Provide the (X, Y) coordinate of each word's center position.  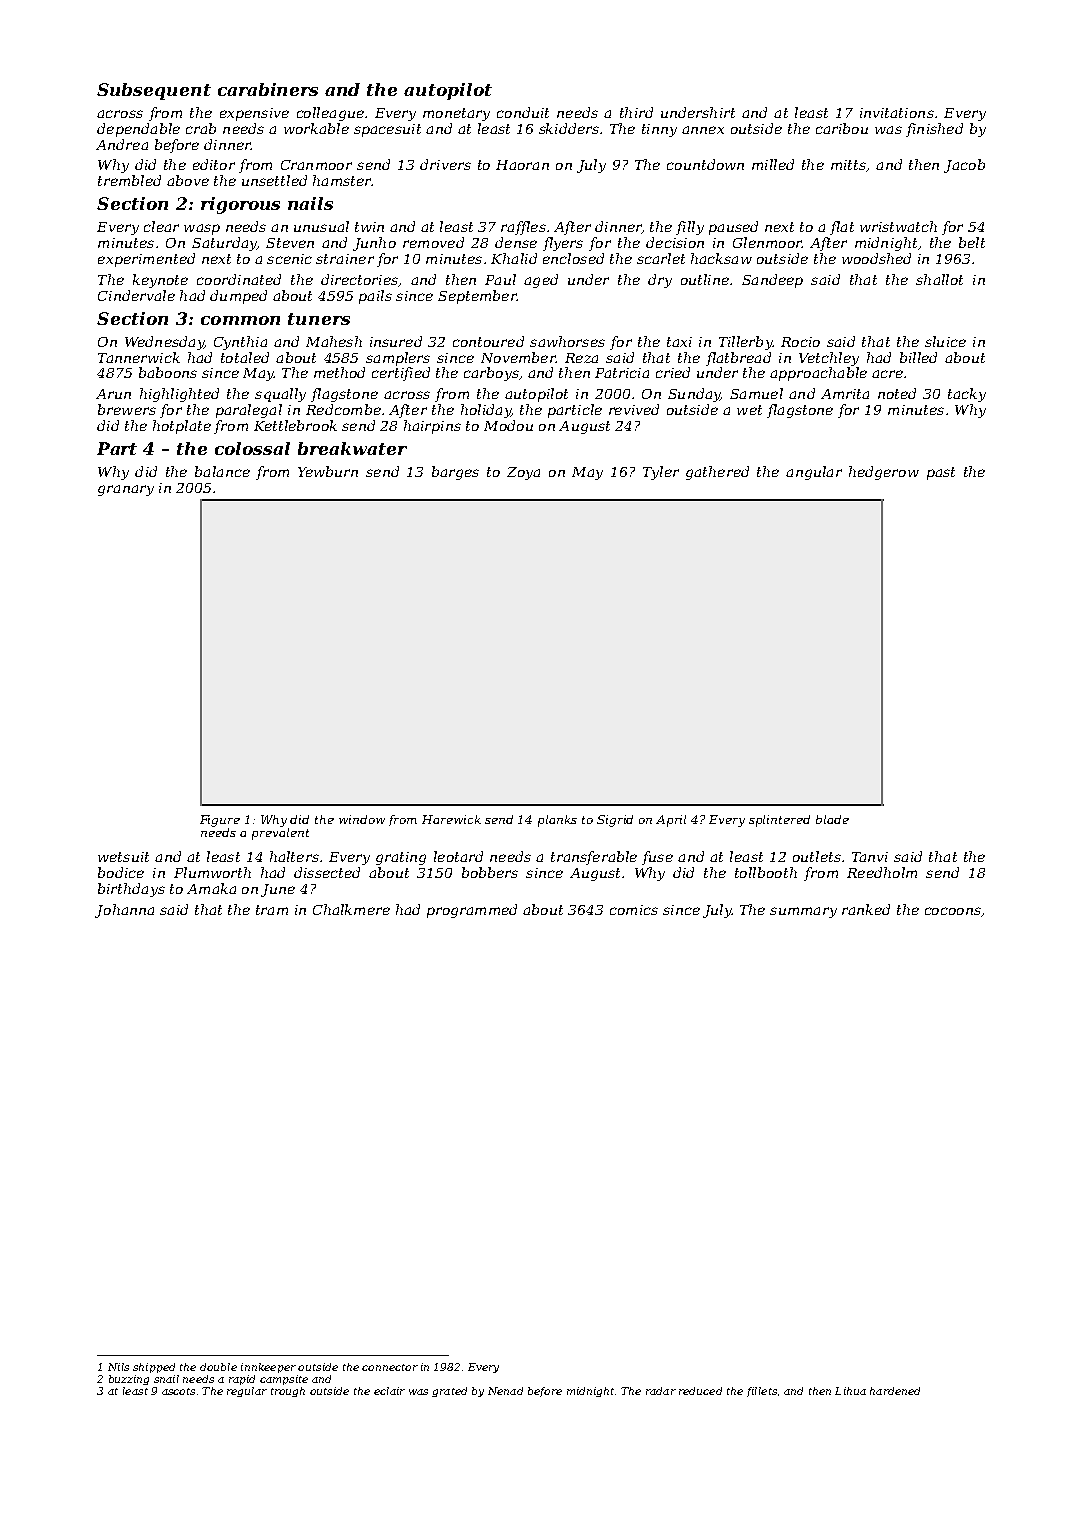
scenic (289, 259)
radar (661, 1391)
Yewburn (328, 471)
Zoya (523, 473)
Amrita (845, 394)
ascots (178, 1391)
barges (455, 473)
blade (832, 819)
